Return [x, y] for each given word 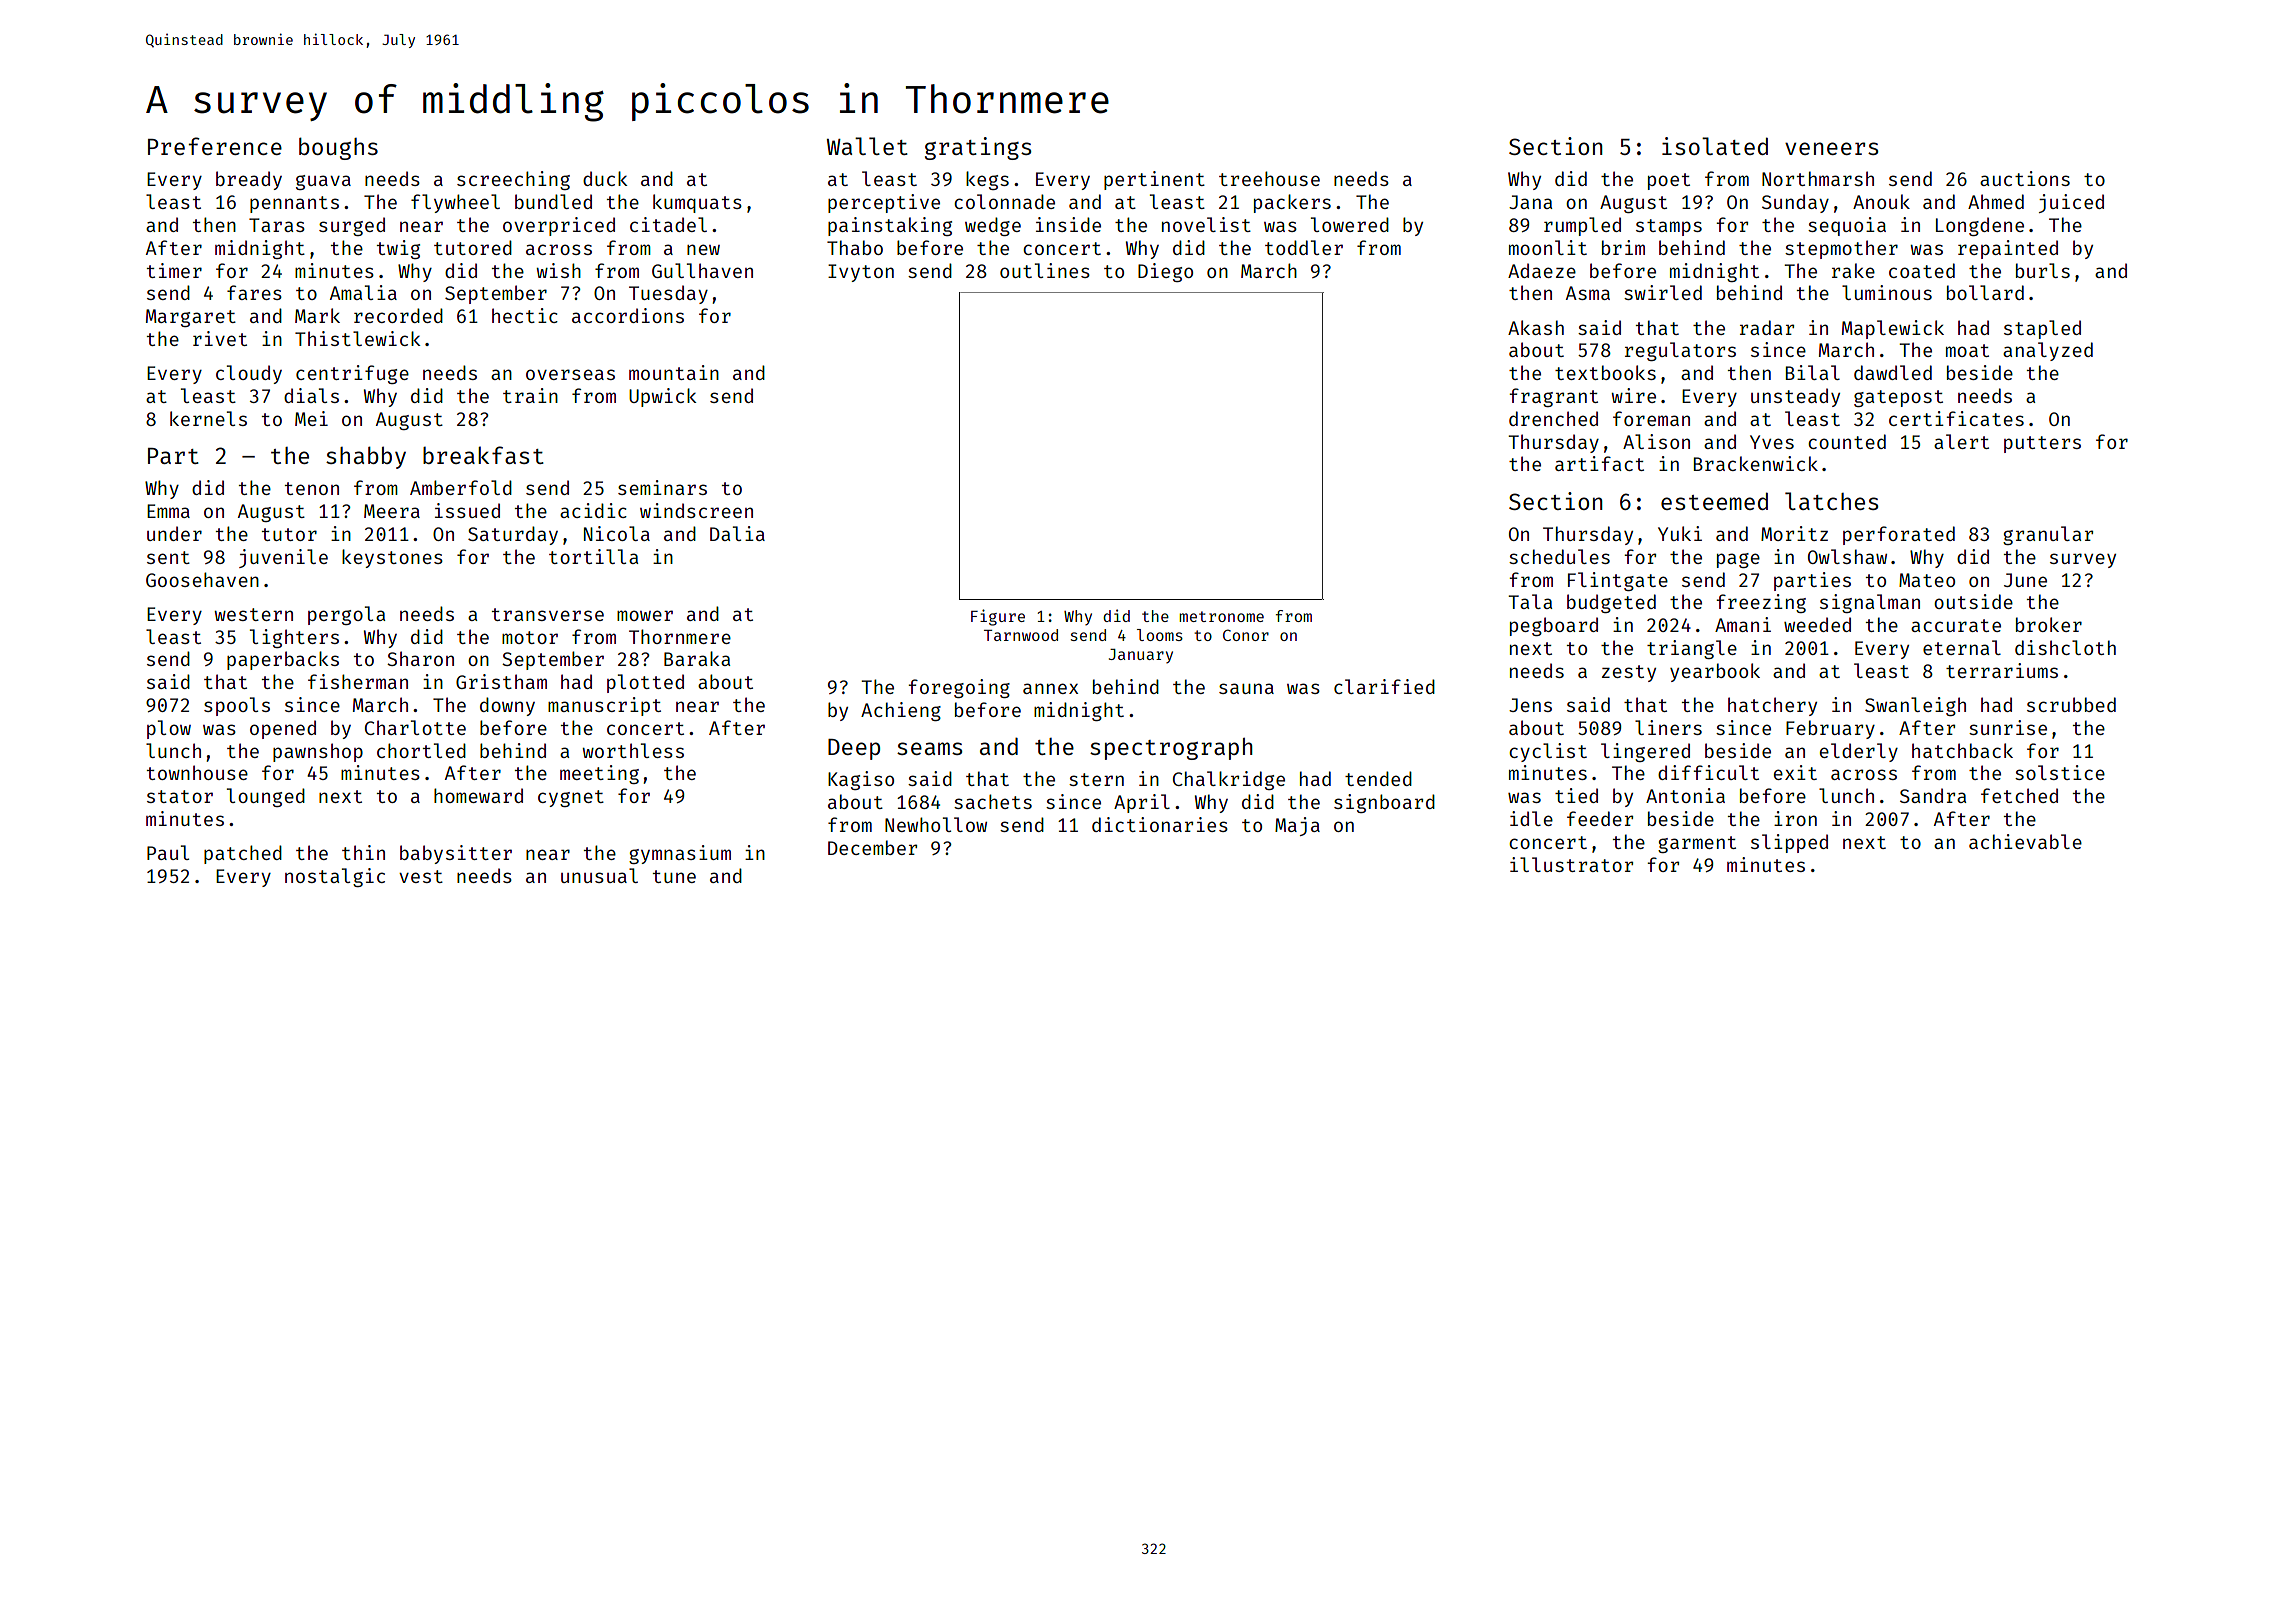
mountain [674, 372]
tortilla [593, 556]
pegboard [1554, 626]
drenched [1553, 418]
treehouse [1269, 178]
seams [930, 748]
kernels [208, 418]
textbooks [1605, 372]
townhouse [197, 772]
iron [1795, 818]
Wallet [867, 146]
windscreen [696, 510]
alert [1961, 441]
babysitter [456, 854]
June [2025, 580]
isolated [1715, 146]
